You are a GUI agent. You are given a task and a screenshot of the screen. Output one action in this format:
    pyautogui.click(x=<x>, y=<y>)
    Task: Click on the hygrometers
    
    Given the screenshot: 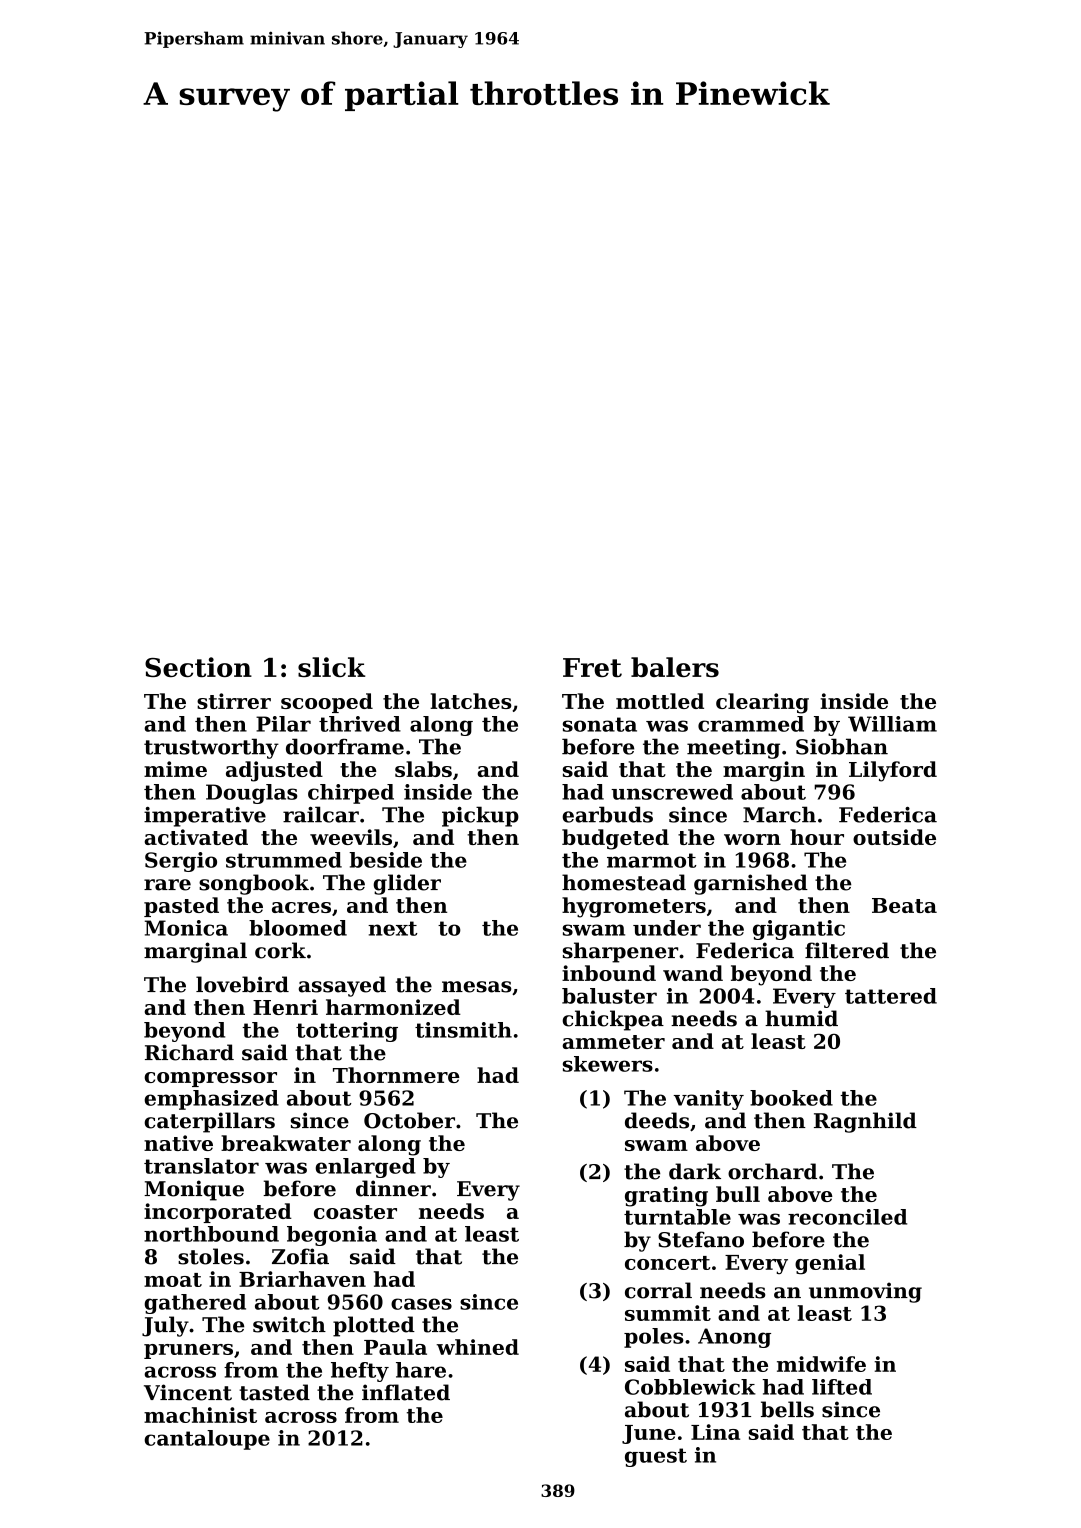 What is the action you would take?
    pyautogui.click(x=634, y=907)
